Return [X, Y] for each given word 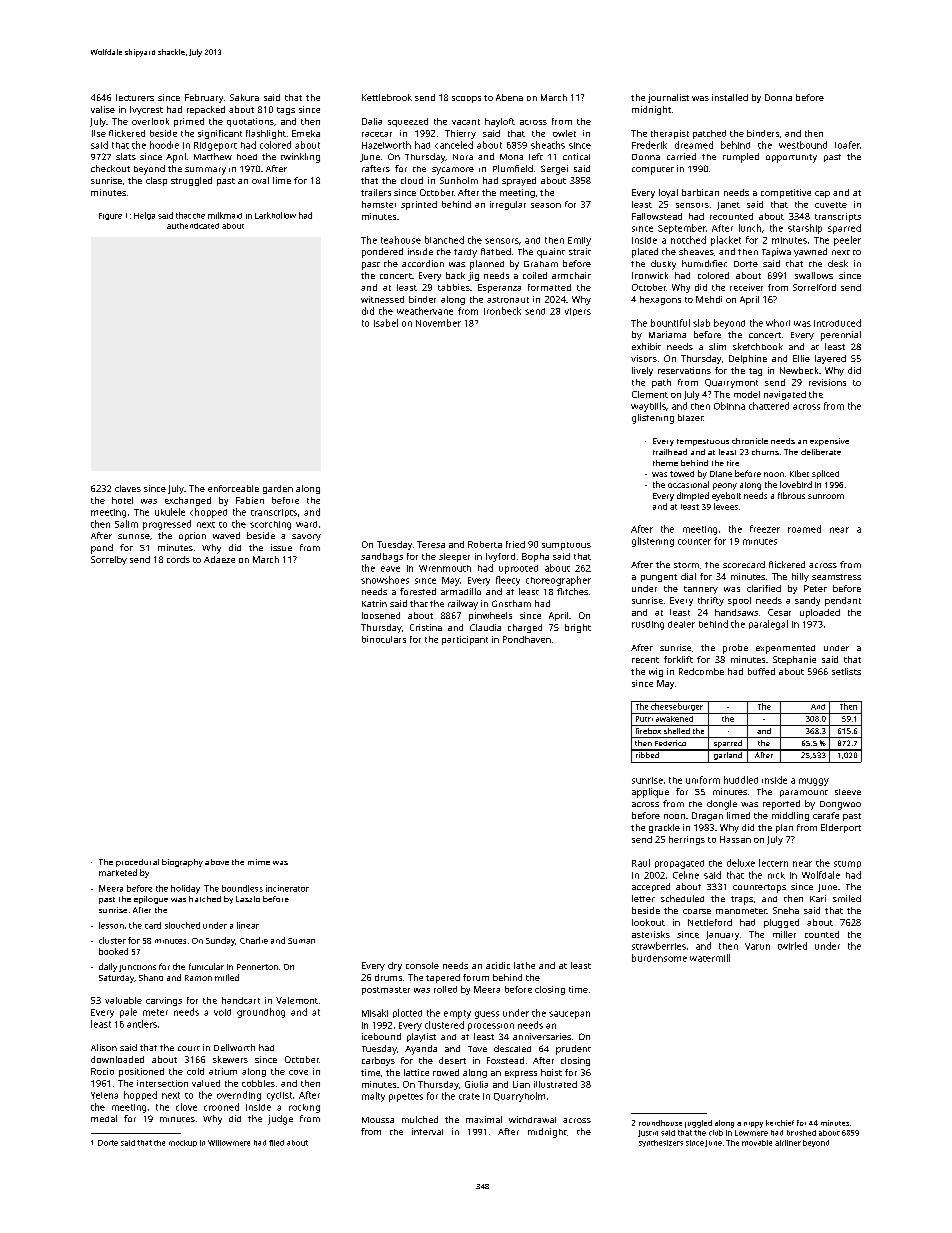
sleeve [848, 792]
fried [515, 544]
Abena [509, 97]
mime [259, 862]
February [204, 98]
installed [730, 97]
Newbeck [799, 370]
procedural [137, 863]
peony [725, 486]
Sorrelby [109, 560]
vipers [578, 312]
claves [128, 488]
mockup [183, 1143]
